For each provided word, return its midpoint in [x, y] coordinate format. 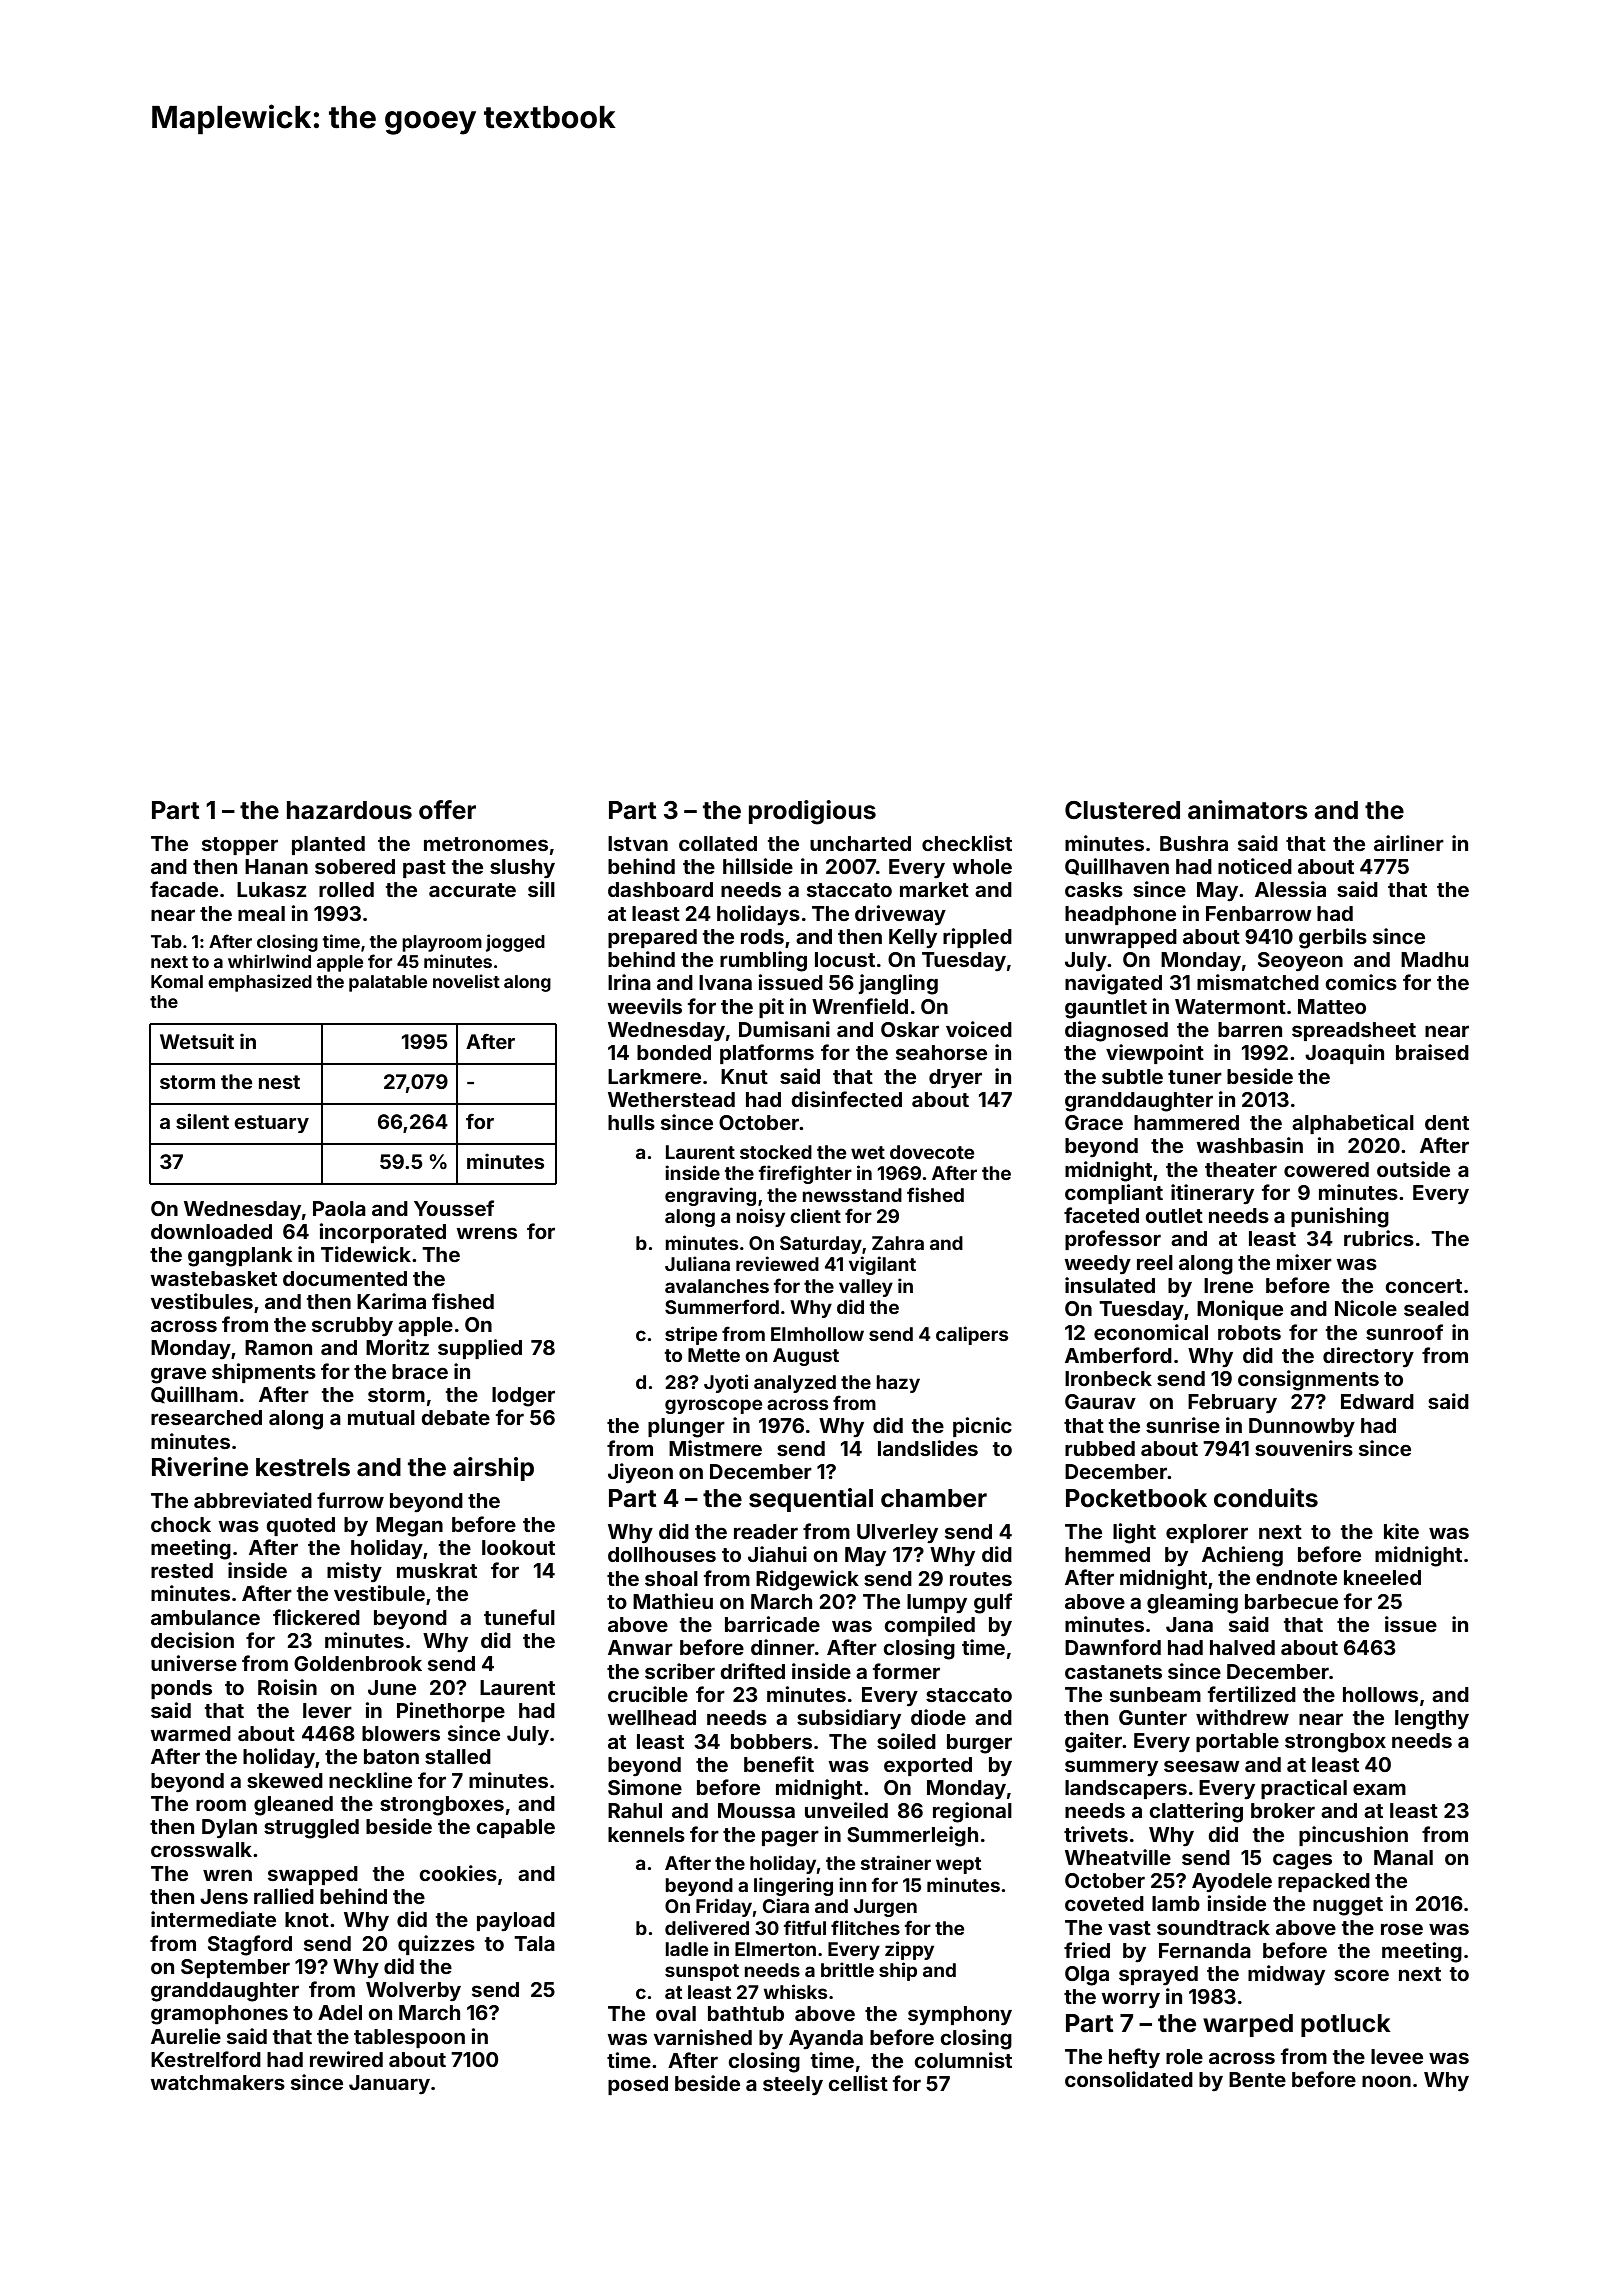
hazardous [349, 810]
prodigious [812, 812]
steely [793, 2085]
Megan [409, 1527]
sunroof [1404, 1332]
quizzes [436, 1945]
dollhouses [662, 1554]
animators [1248, 810]
